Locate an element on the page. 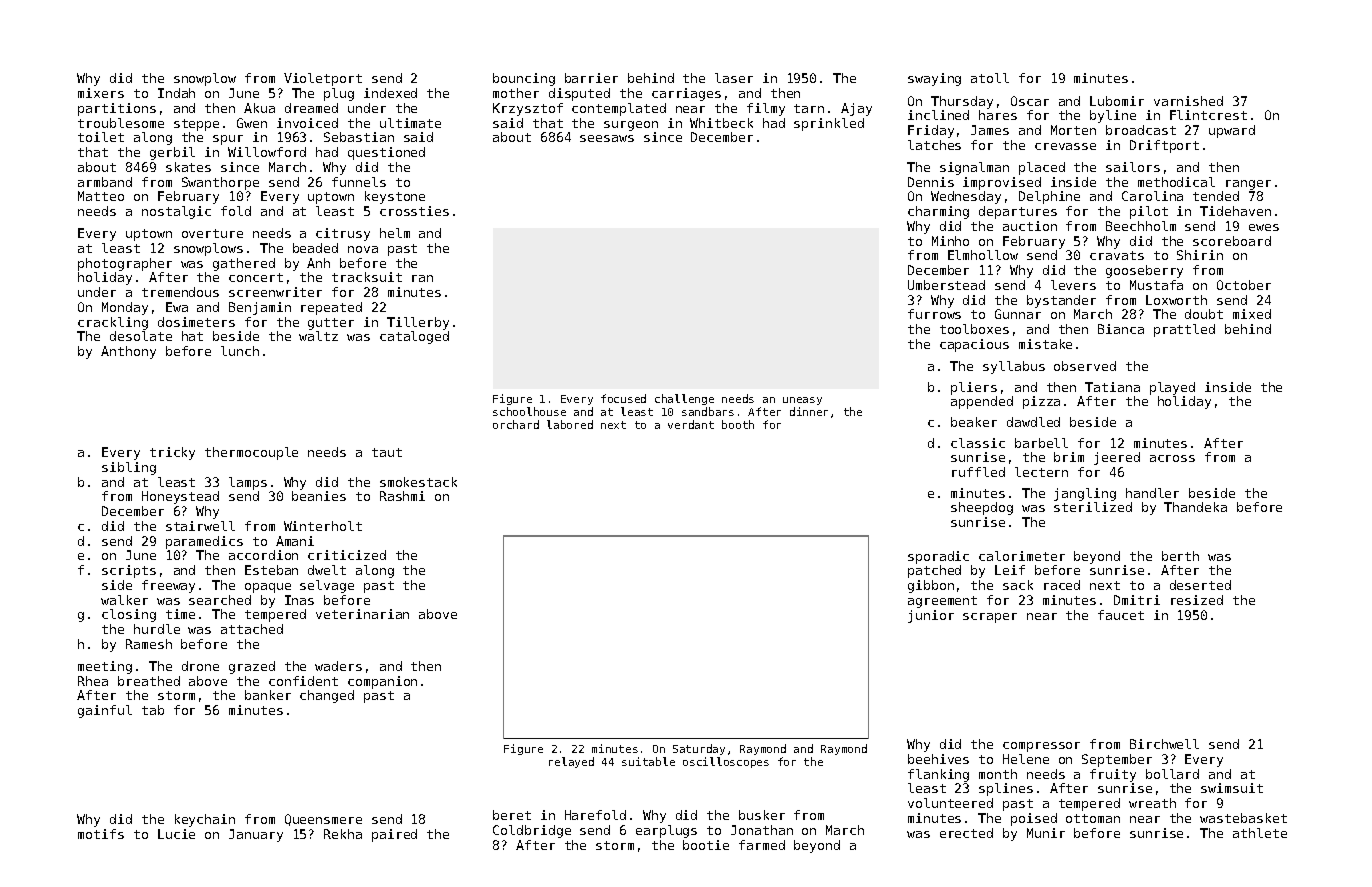 The width and height of the image is (1372, 887). mistake is located at coordinates (1045, 344).
